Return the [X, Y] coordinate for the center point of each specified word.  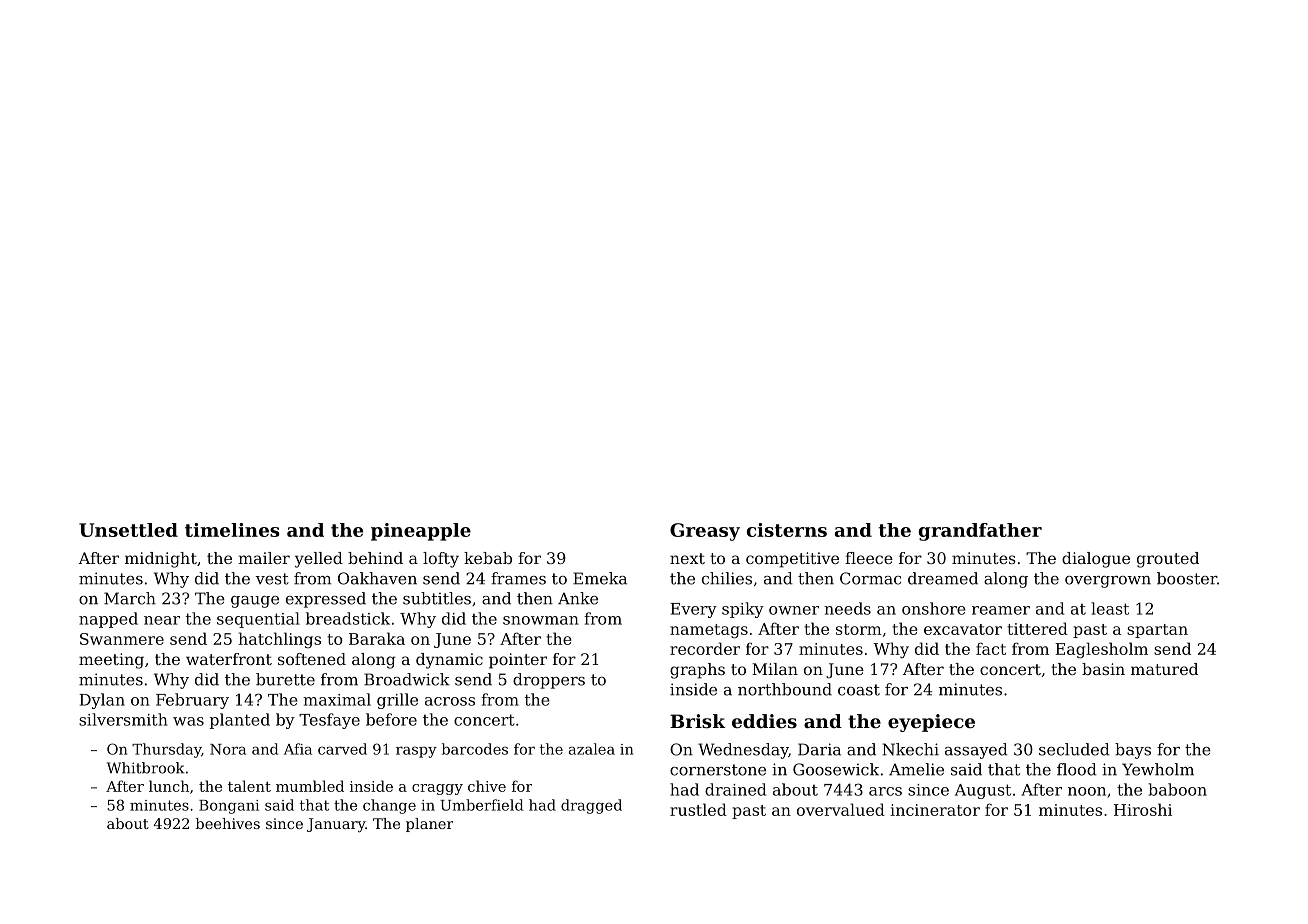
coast [859, 690]
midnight [161, 560]
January [336, 825]
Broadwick [407, 679]
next [687, 558]
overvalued [841, 809]
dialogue [1096, 560]
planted [240, 721]
